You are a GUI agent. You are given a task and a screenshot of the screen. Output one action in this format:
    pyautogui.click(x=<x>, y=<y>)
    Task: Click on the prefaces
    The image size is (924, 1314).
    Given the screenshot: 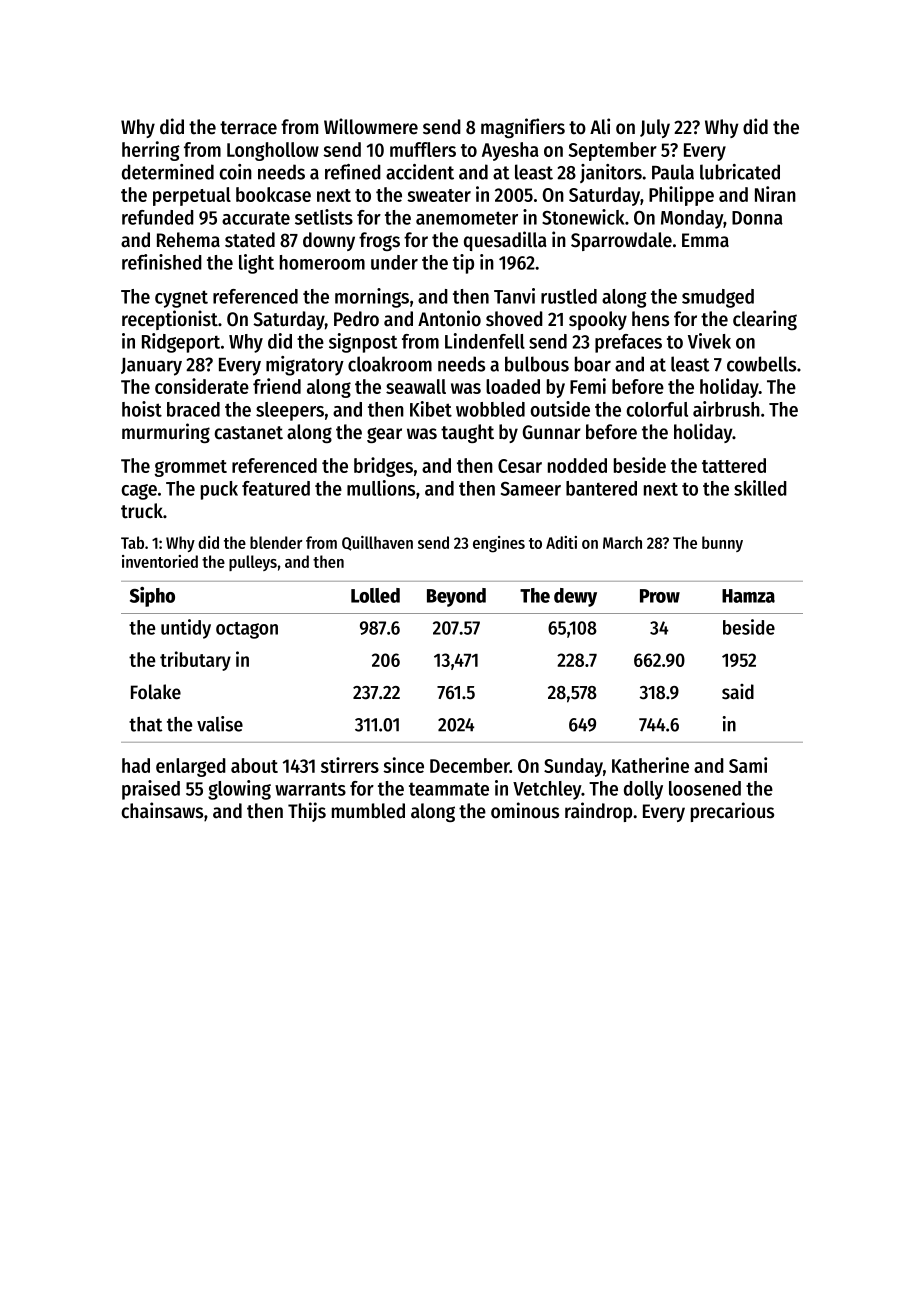 What is the action you would take?
    pyautogui.click(x=628, y=343)
